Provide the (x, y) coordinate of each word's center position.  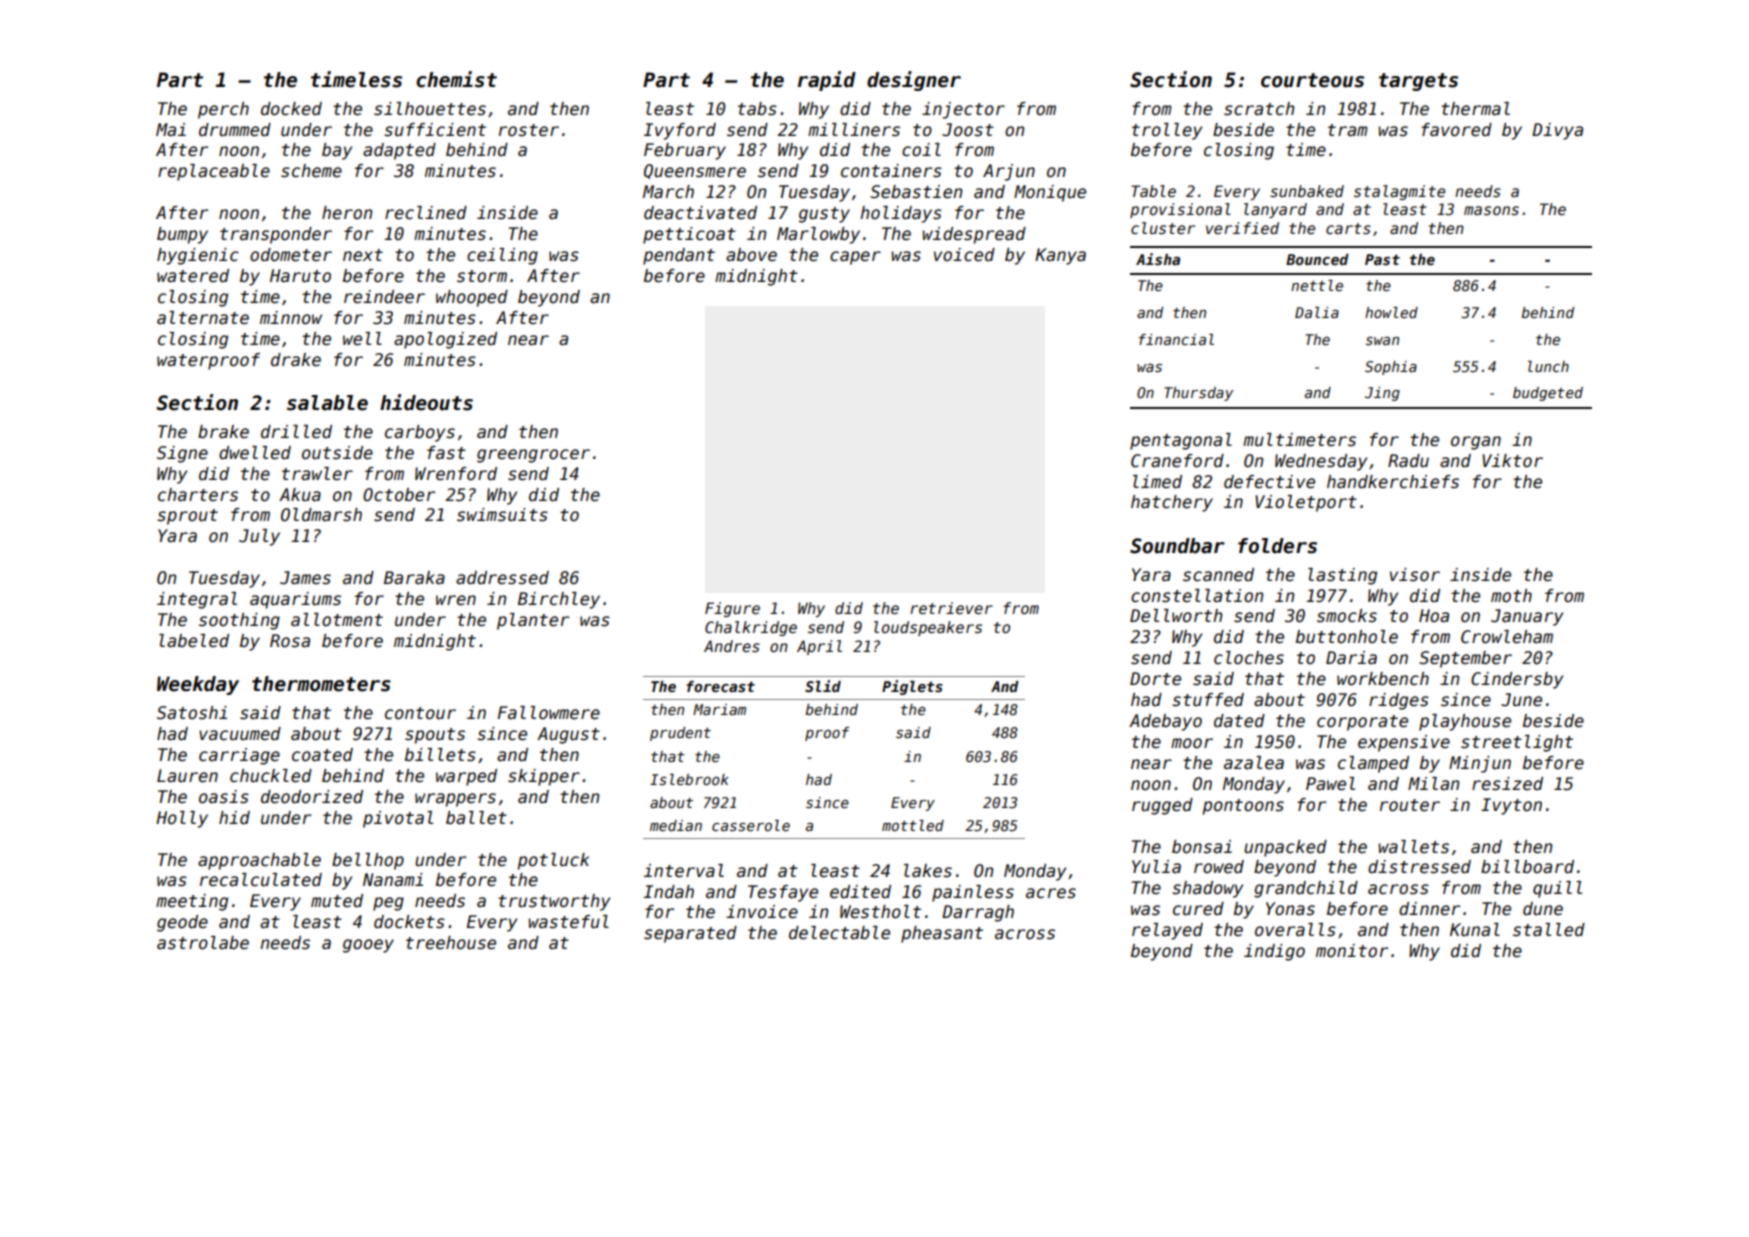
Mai (171, 130)
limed (1157, 482)
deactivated (700, 213)
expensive (1404, 743)
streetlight (1517, 743)
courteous (1312, 80)
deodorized (312, 797)
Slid (823, 686)
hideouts (426, 402)
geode (182, 923)
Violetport (1306, 503)
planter (533, 621)
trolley (1167, 131)
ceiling (502, 256)
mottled (913, 825)
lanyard (1275, 210)
